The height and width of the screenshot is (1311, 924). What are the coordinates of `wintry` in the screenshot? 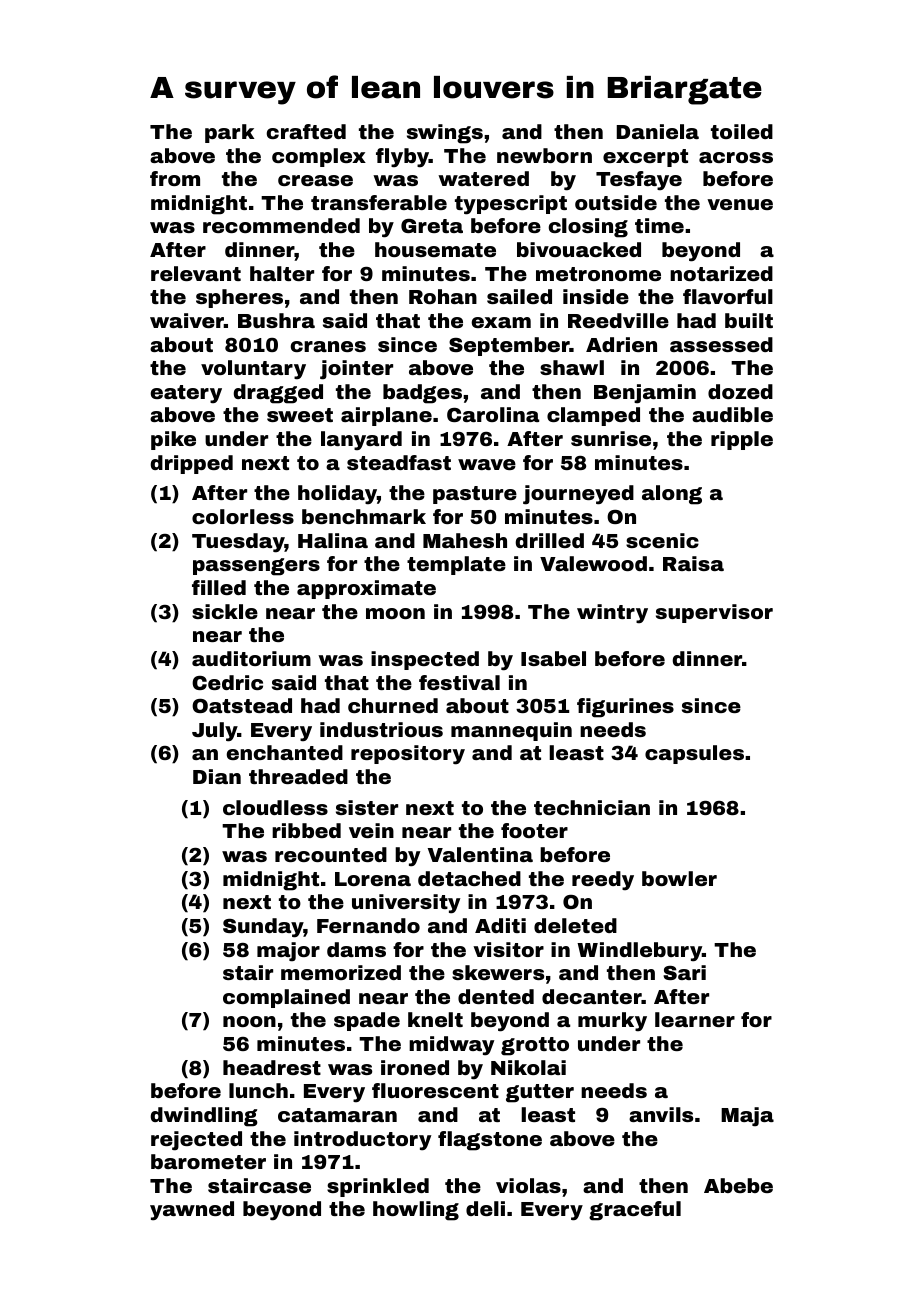 It's located at (612, 614).
